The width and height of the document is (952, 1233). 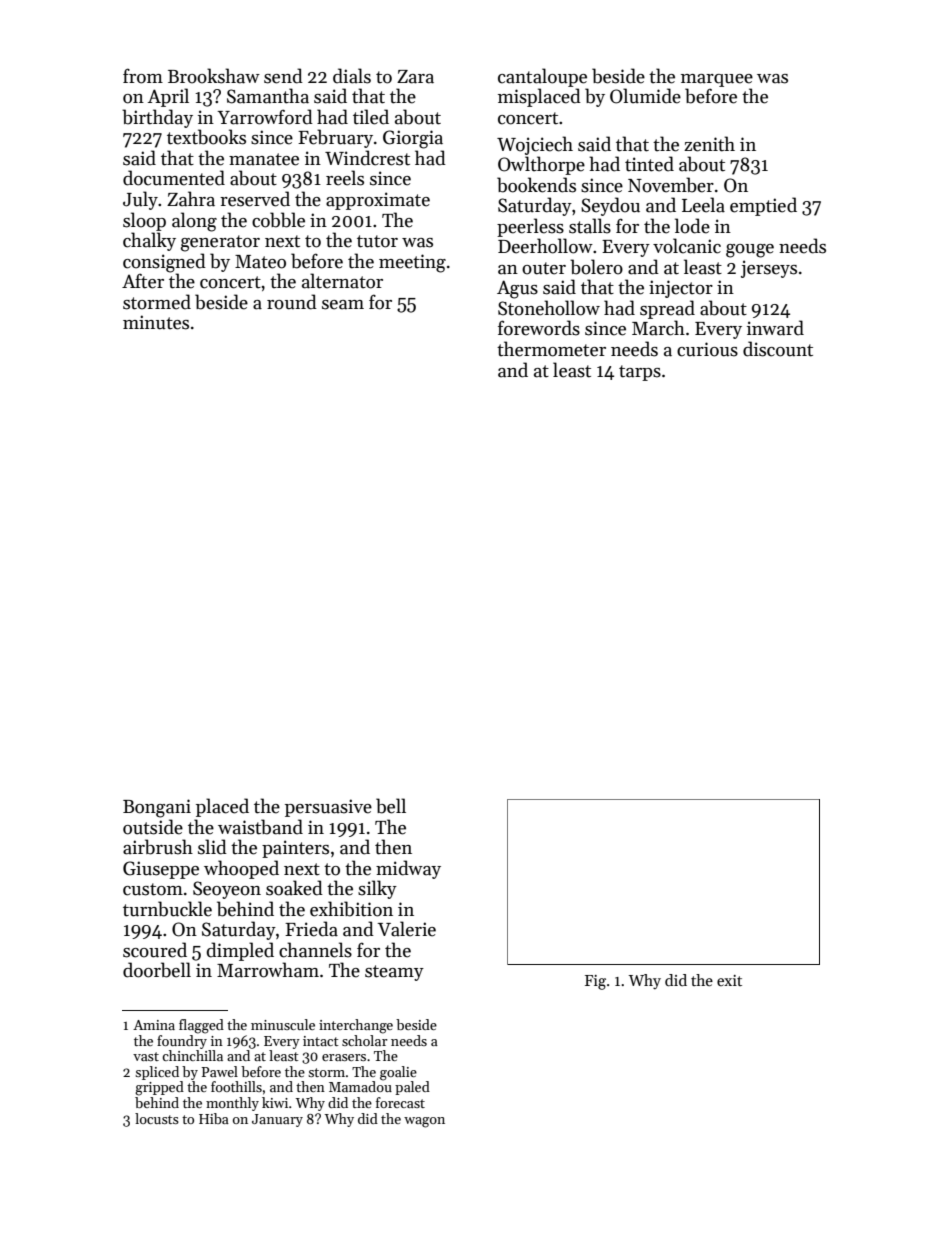 What do you see at coordinates (157, 808) in the document?
I see `Bongani` at bounding box center [157, 808].
